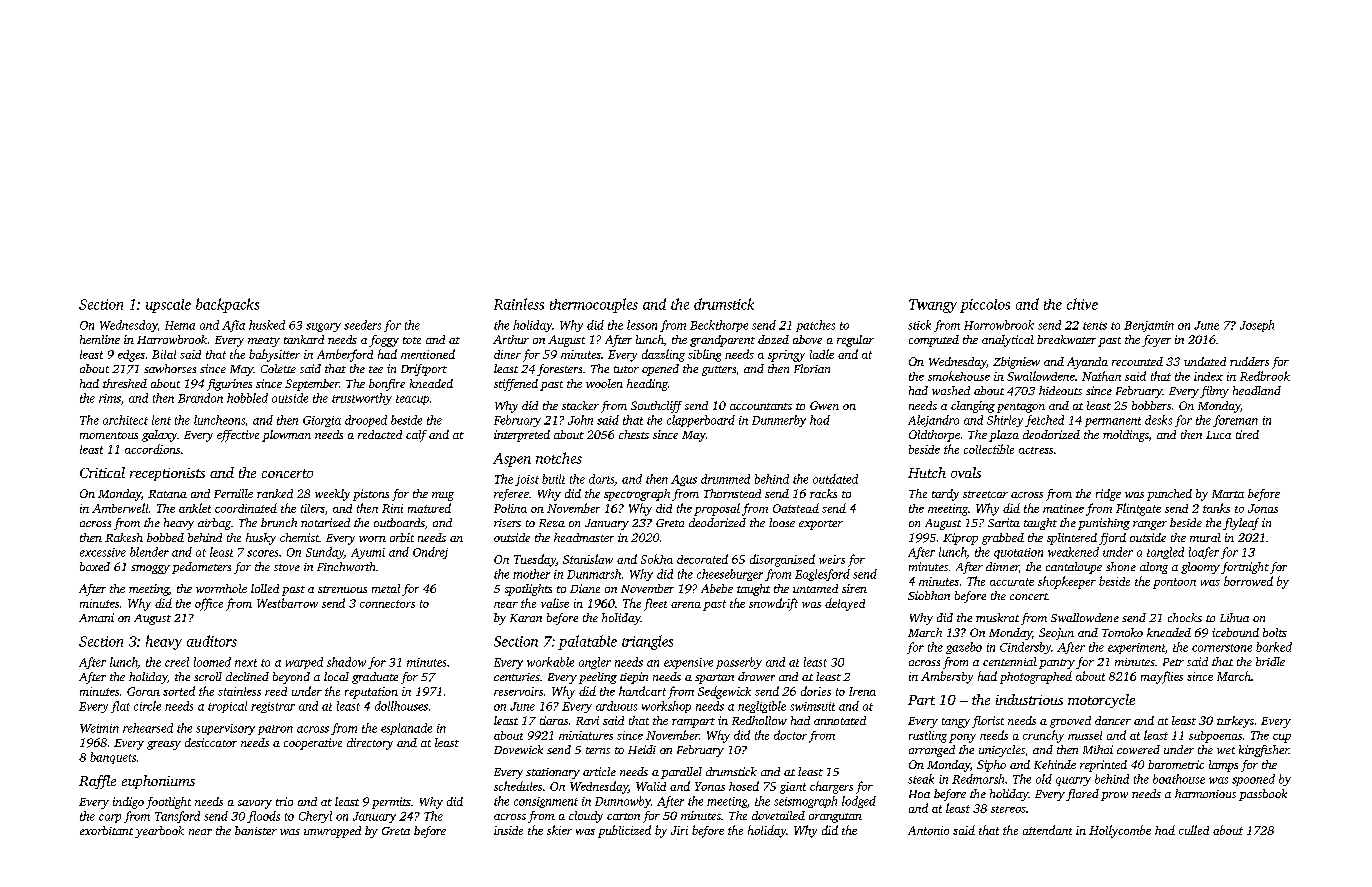  Describe the element at coordinates (951, 390) in the document. I see `washed` at that location.
